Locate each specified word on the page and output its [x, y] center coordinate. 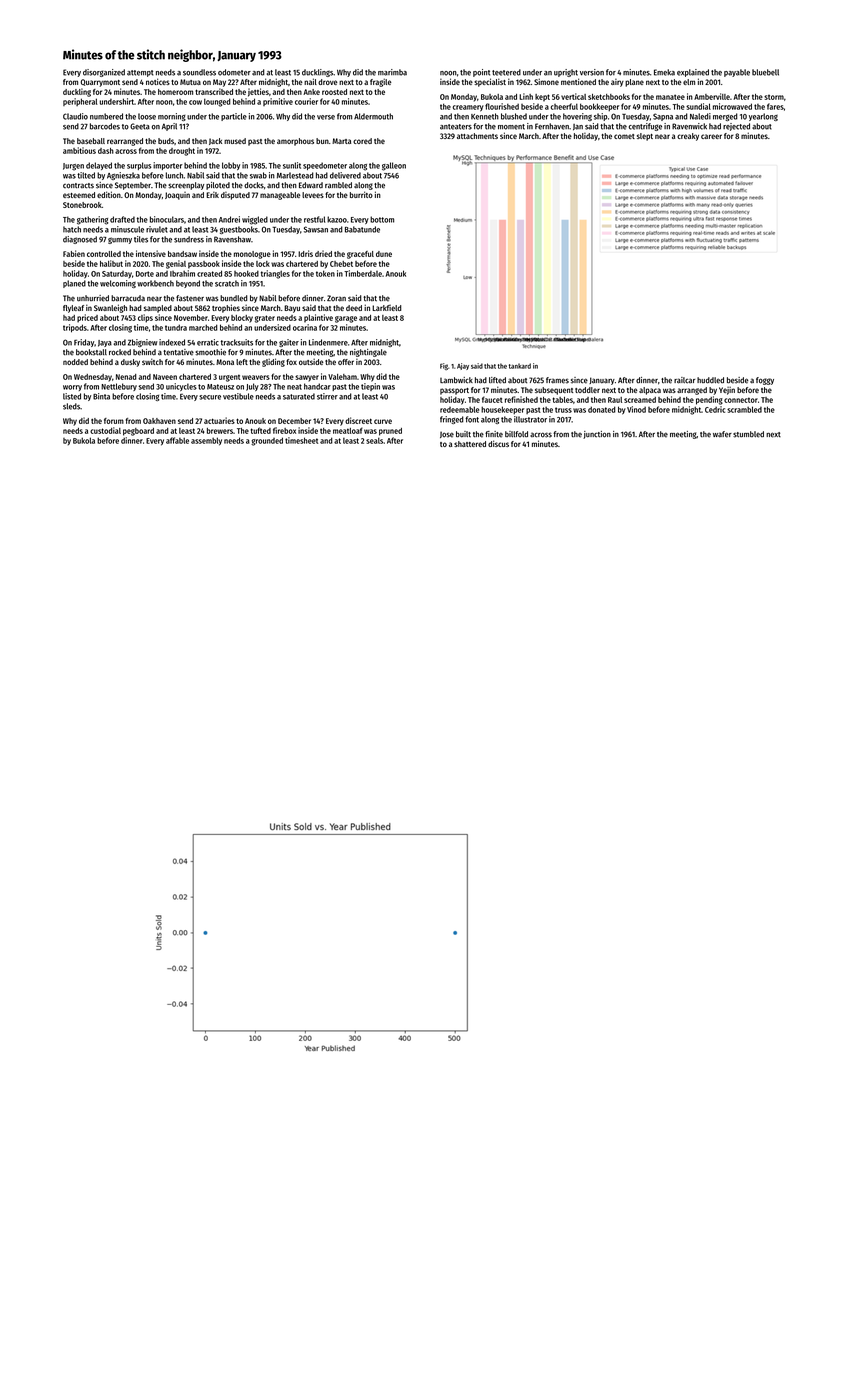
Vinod [636, 409]
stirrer [327, 396]
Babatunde [362, 229]
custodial [105, 430]
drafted [122, 219]
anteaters [456, 127]
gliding [273, 362]
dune [384, 254]
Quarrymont [100, 83]
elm [689, 82]
